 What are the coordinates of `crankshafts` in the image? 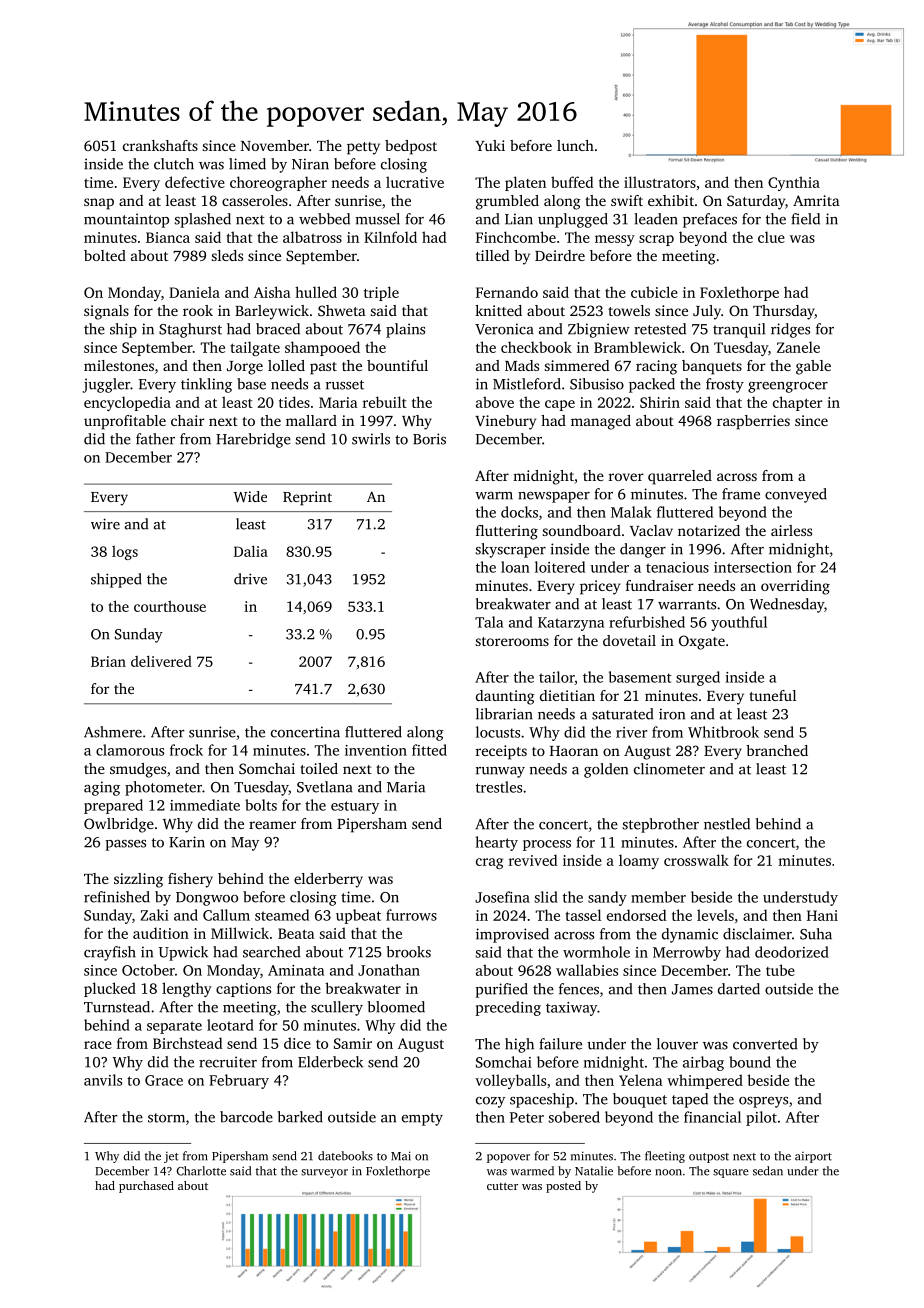 It's located at (160, 145).
